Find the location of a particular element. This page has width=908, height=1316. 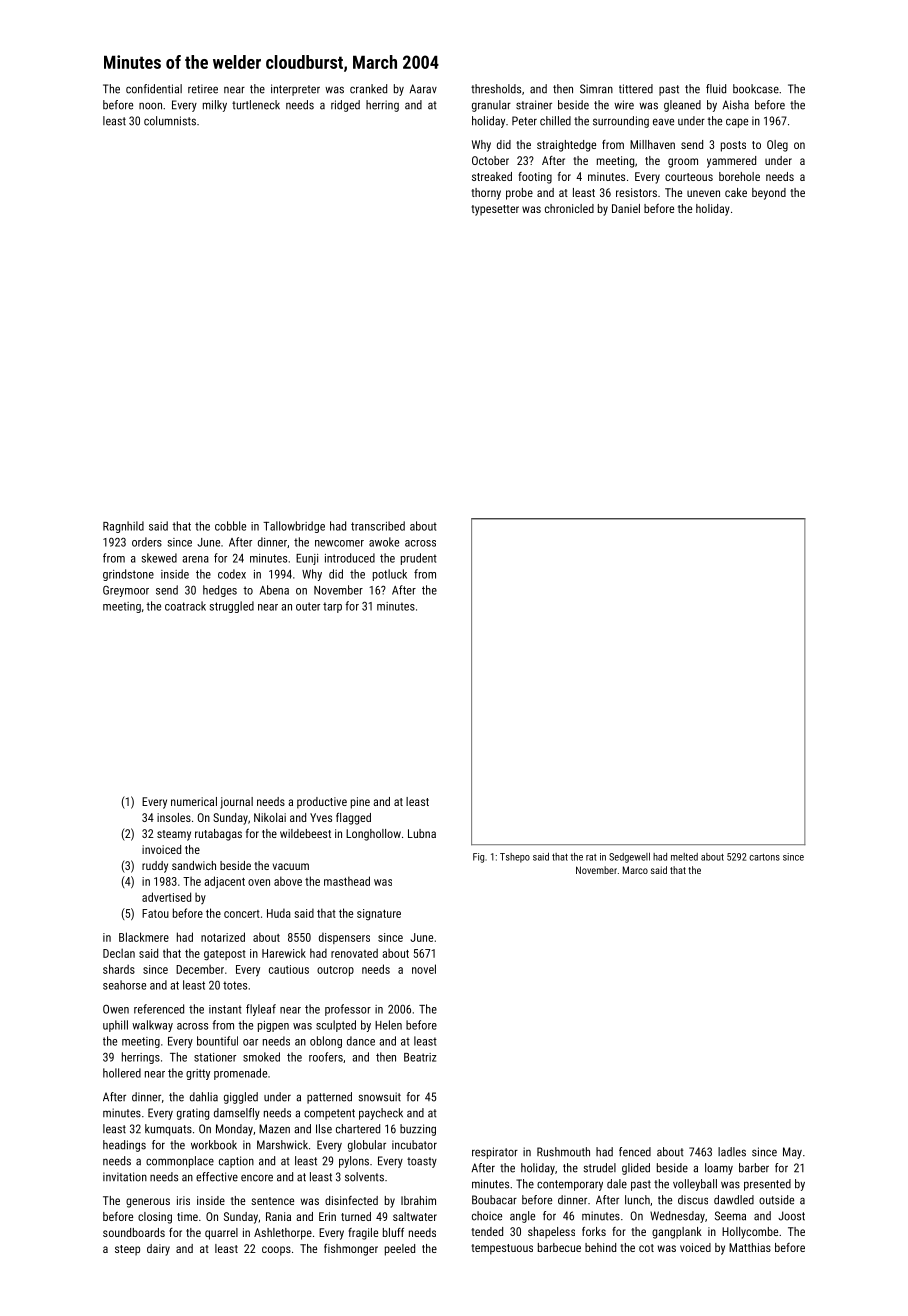

tittered is located at coordinates (636, 89).
